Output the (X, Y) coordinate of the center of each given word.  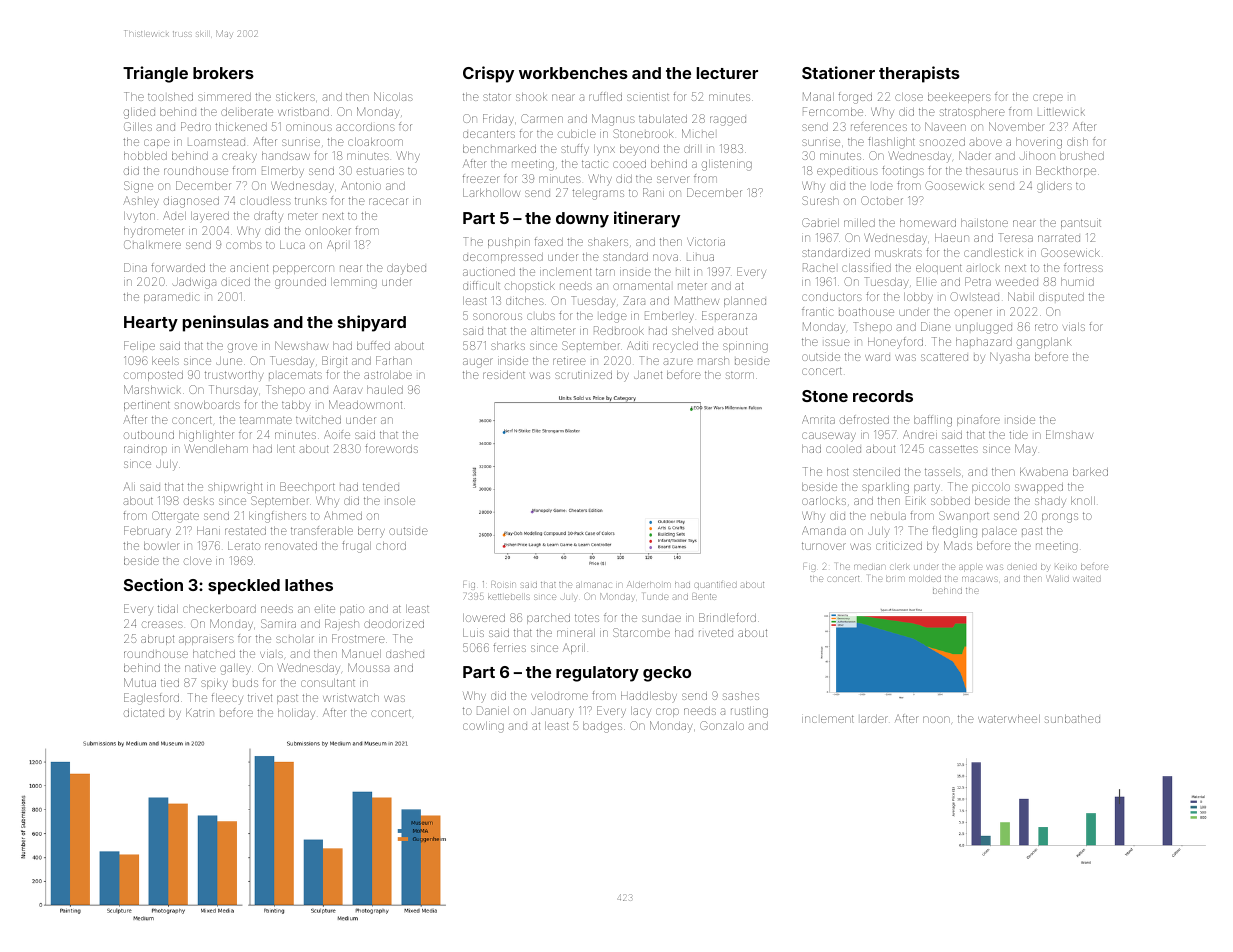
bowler (161, 546)
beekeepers (959, 98)
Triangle (155, 74)
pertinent (147, 406)
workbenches (573, 73)
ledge (613, 318)
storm (740, 375)
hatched (214, 654)
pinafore (978, 420)
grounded (300, 283)
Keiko (1065, 566)
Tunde (655, 596)
